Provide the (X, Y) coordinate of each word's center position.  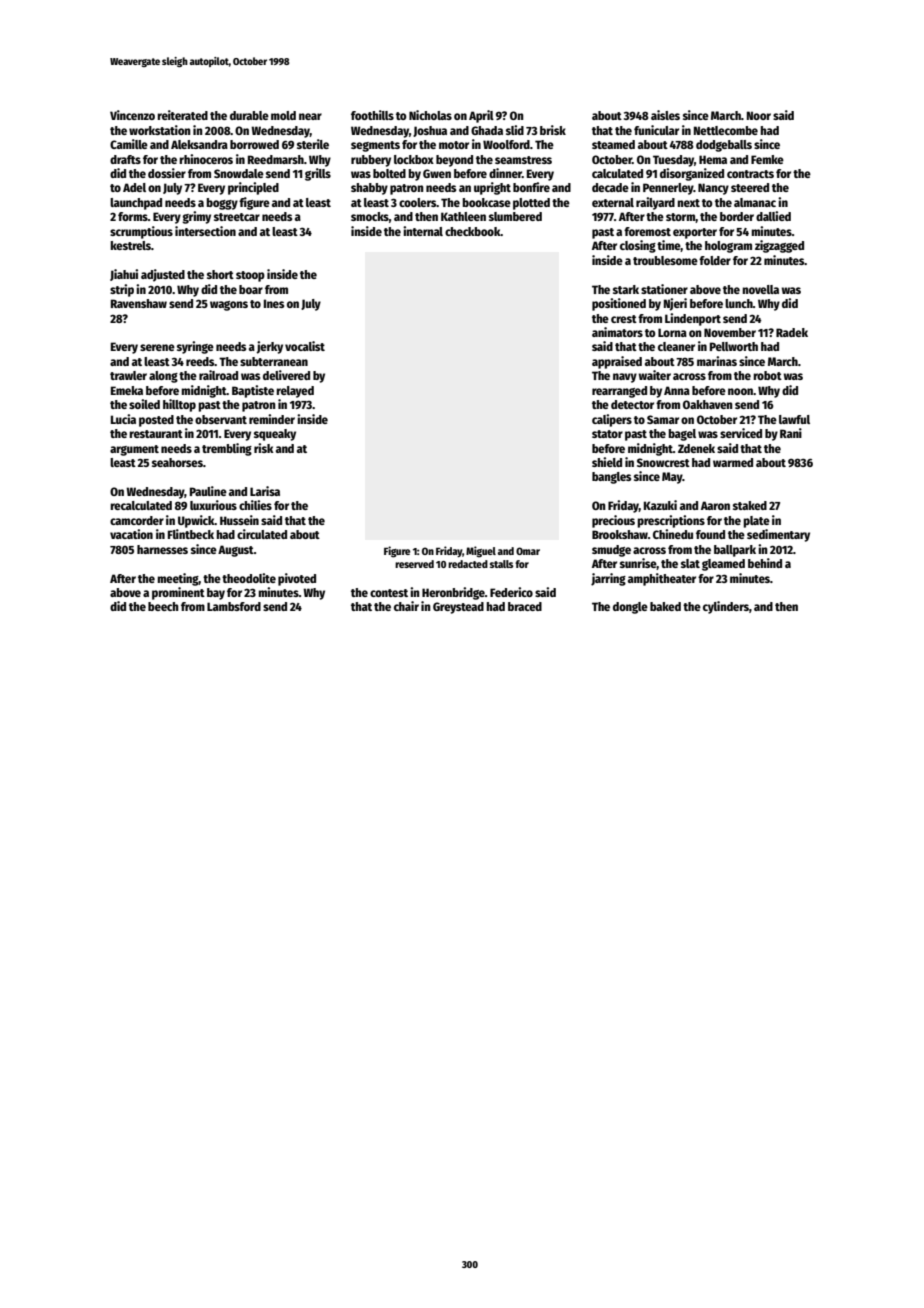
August (236, 551)
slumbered (515, 216)
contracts (750, 174)
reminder (272, 419)
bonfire (531, 187)
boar (251, 289)
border (737, 216)
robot (767, 375)
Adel (134, 187)
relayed (295, 392)
